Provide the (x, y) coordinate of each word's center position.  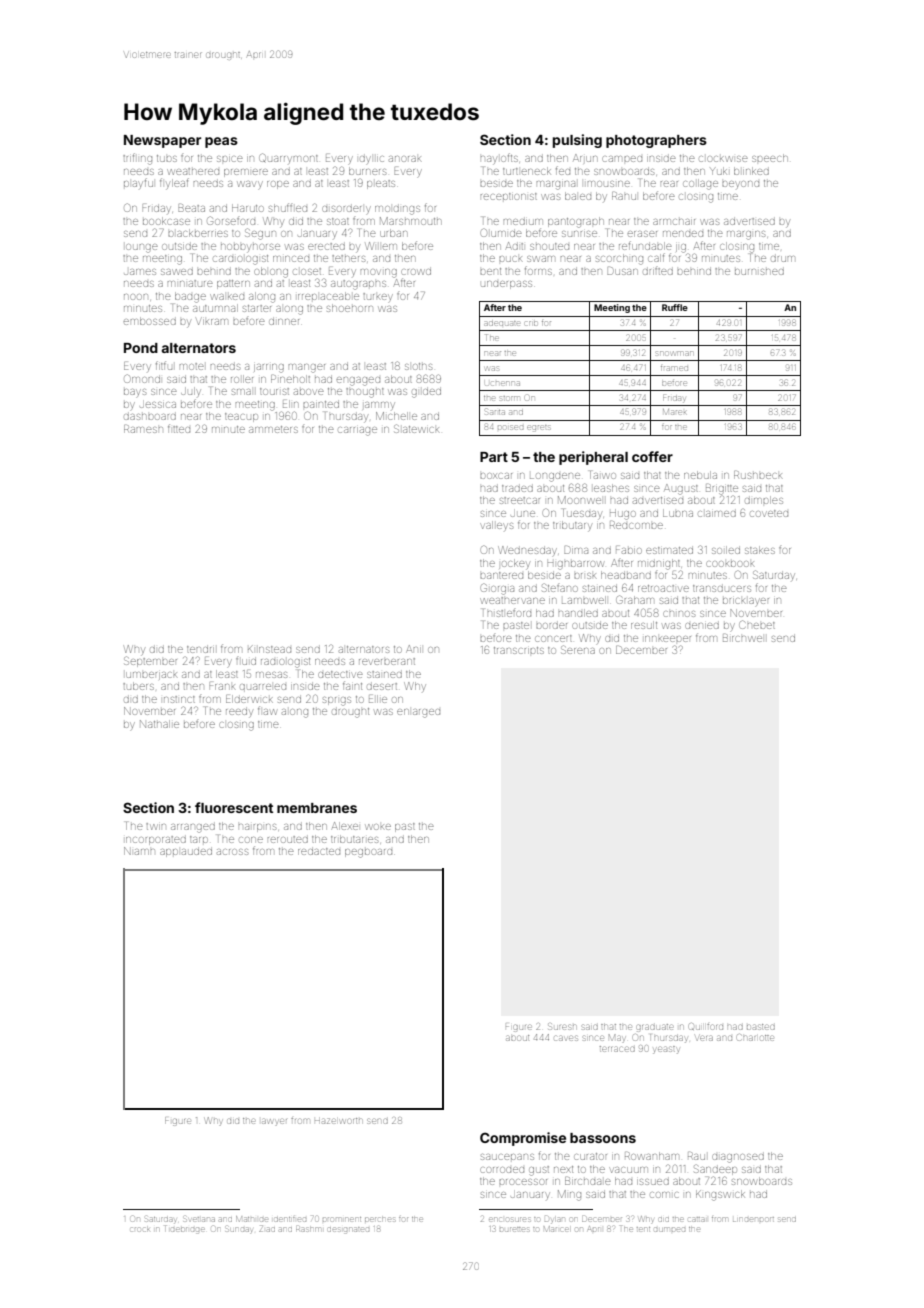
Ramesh (143, 429)
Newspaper (162, 141)
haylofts (499, 158)
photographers (656, 141)
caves (566, 1038)
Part (494, 457)
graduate (655, 1028)
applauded (186, 853)
